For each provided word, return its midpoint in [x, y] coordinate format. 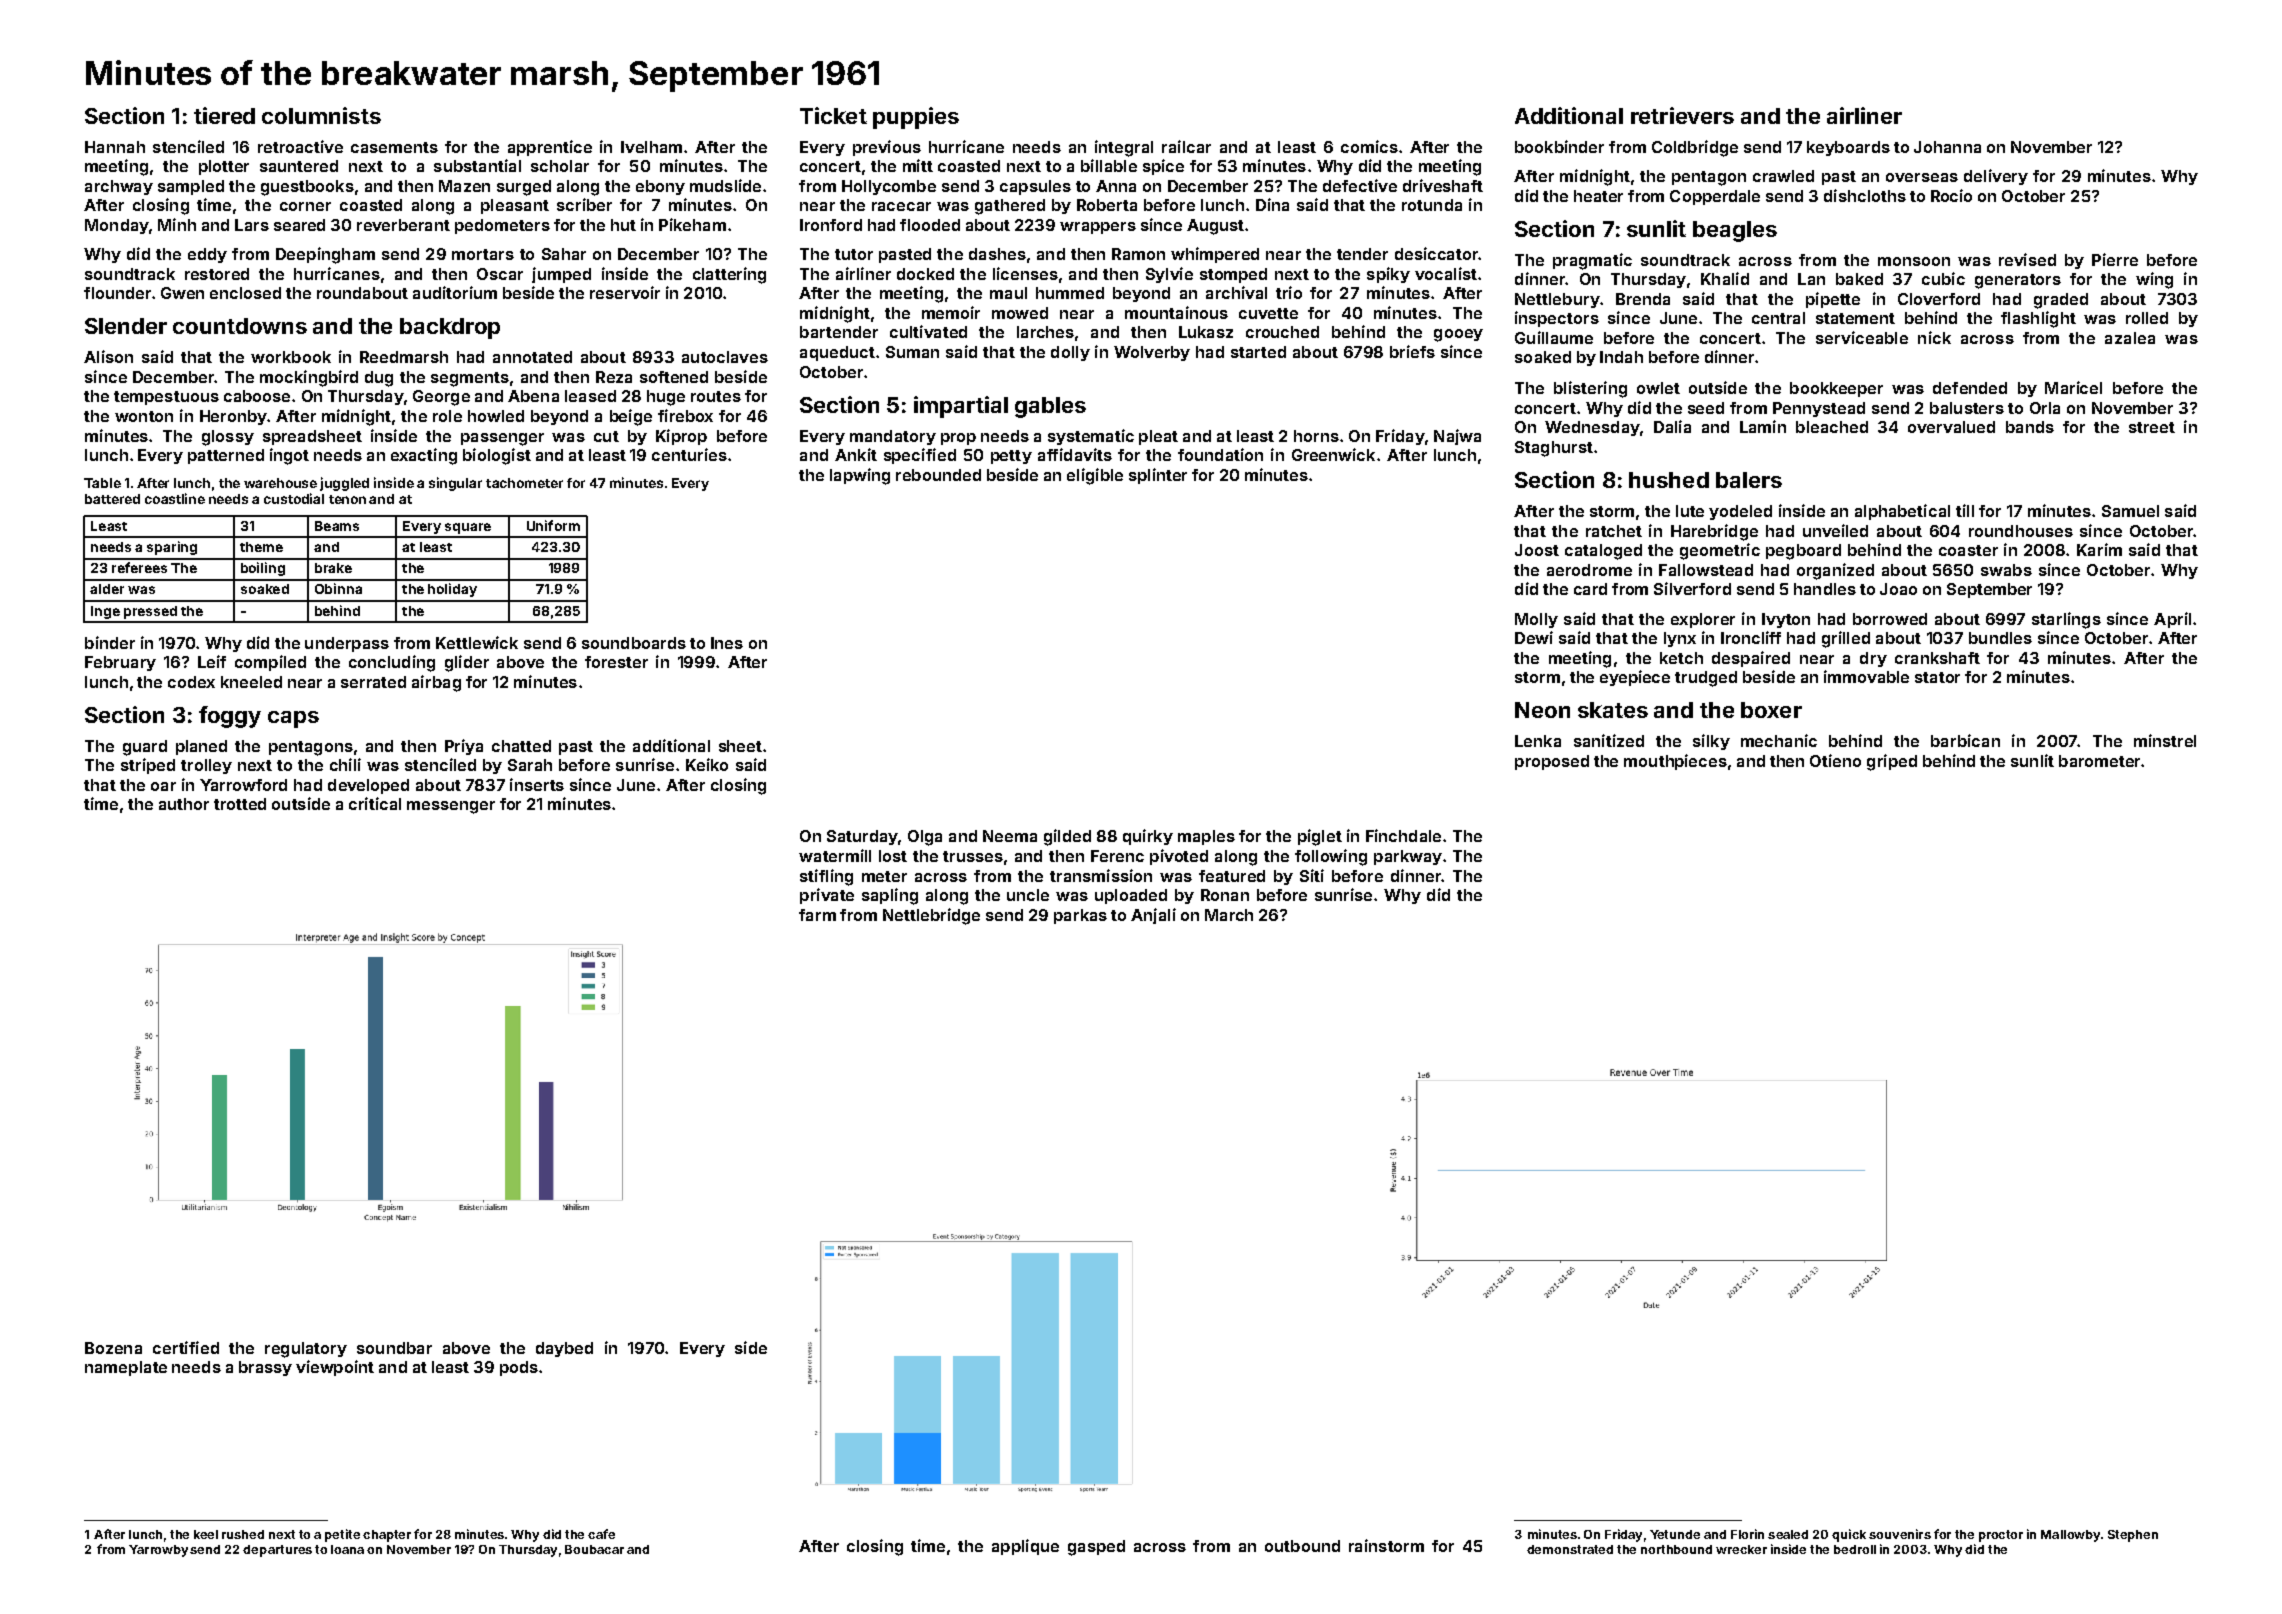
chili [345, 764]
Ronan [1225, 895]
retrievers [1682, 115]
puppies [916, 118]
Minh [177, 224]
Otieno [1835, 760]
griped [1892, 762]
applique [1025, 1547]
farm [817, 915]
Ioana [347, 1549]
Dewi [1534, 637]
